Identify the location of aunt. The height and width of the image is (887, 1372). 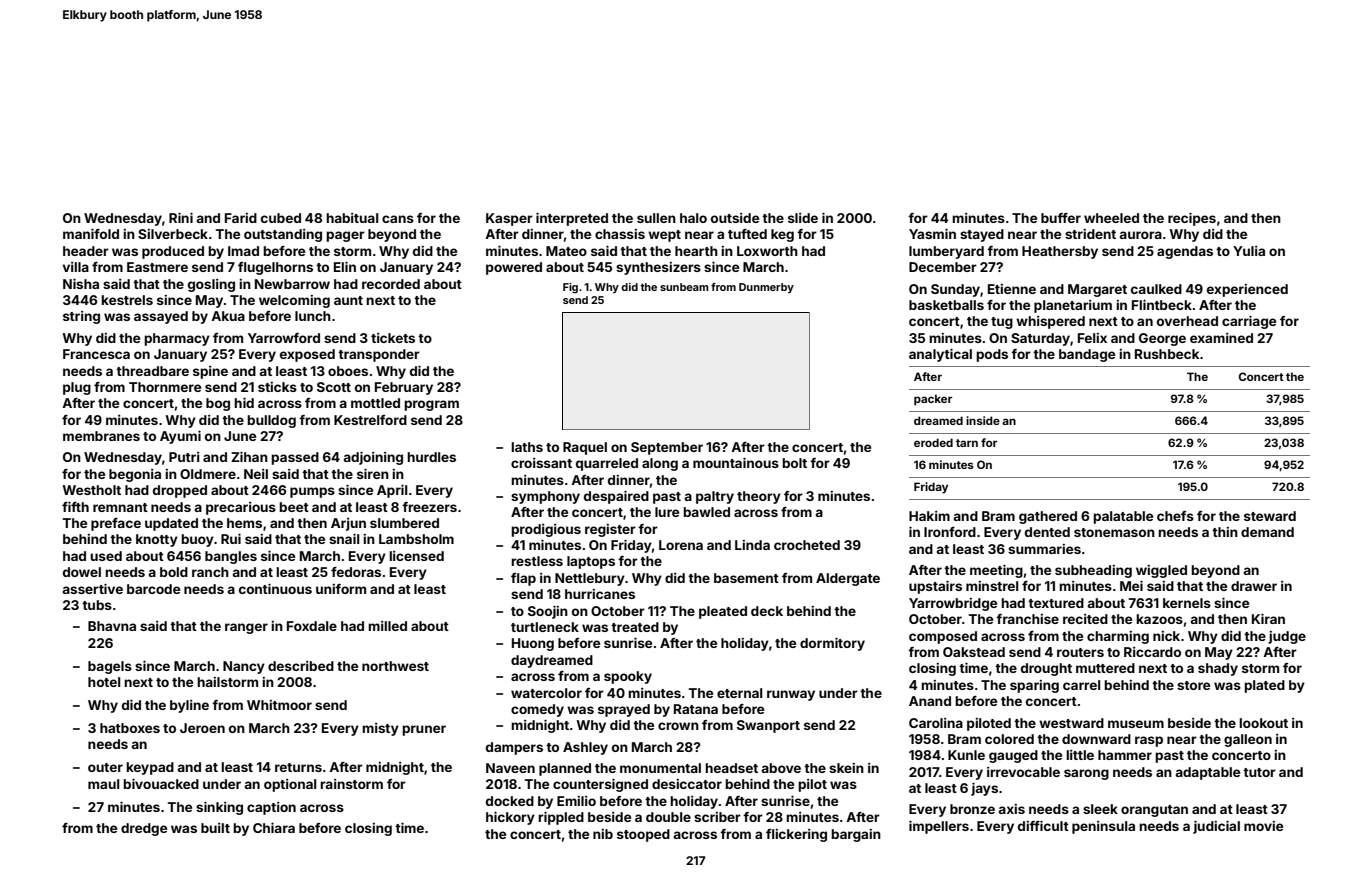
(348, 300).
